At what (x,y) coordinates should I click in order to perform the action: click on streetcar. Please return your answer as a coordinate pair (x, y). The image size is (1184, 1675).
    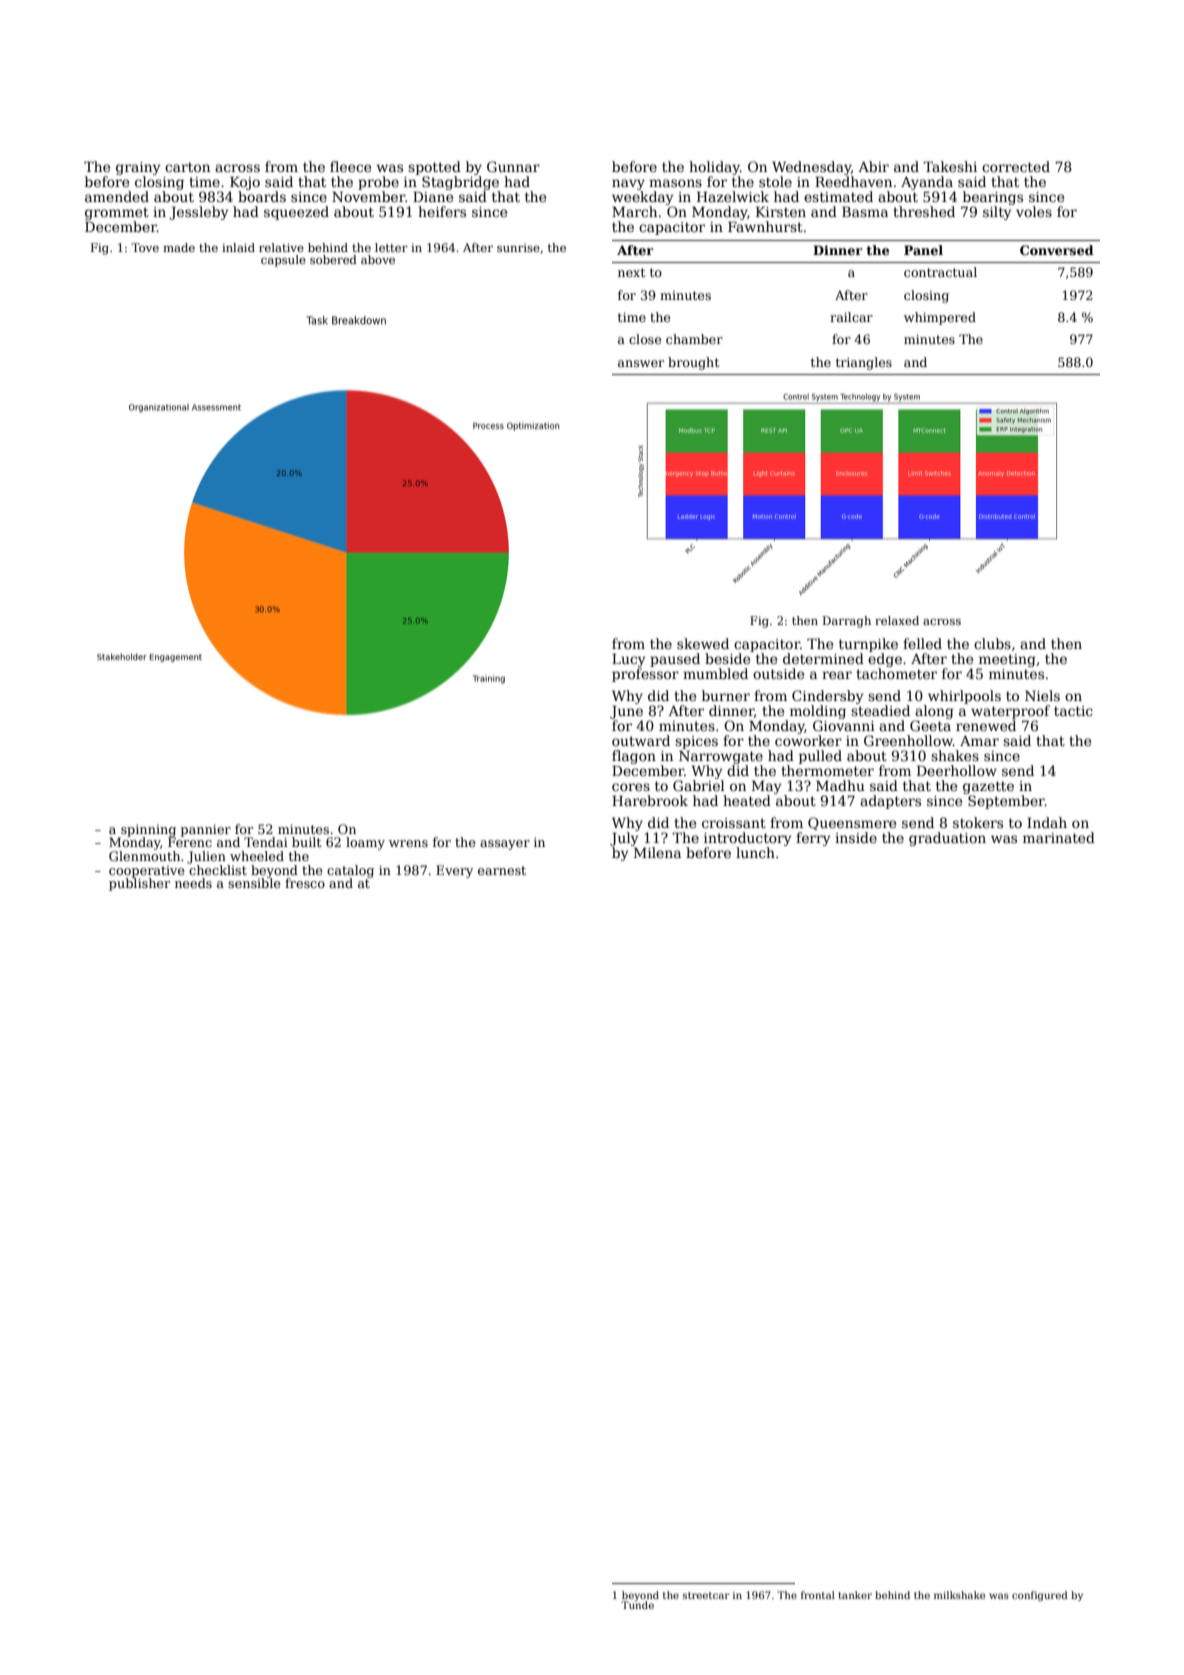
    Looking at the image, I should click on (706, 1595).
